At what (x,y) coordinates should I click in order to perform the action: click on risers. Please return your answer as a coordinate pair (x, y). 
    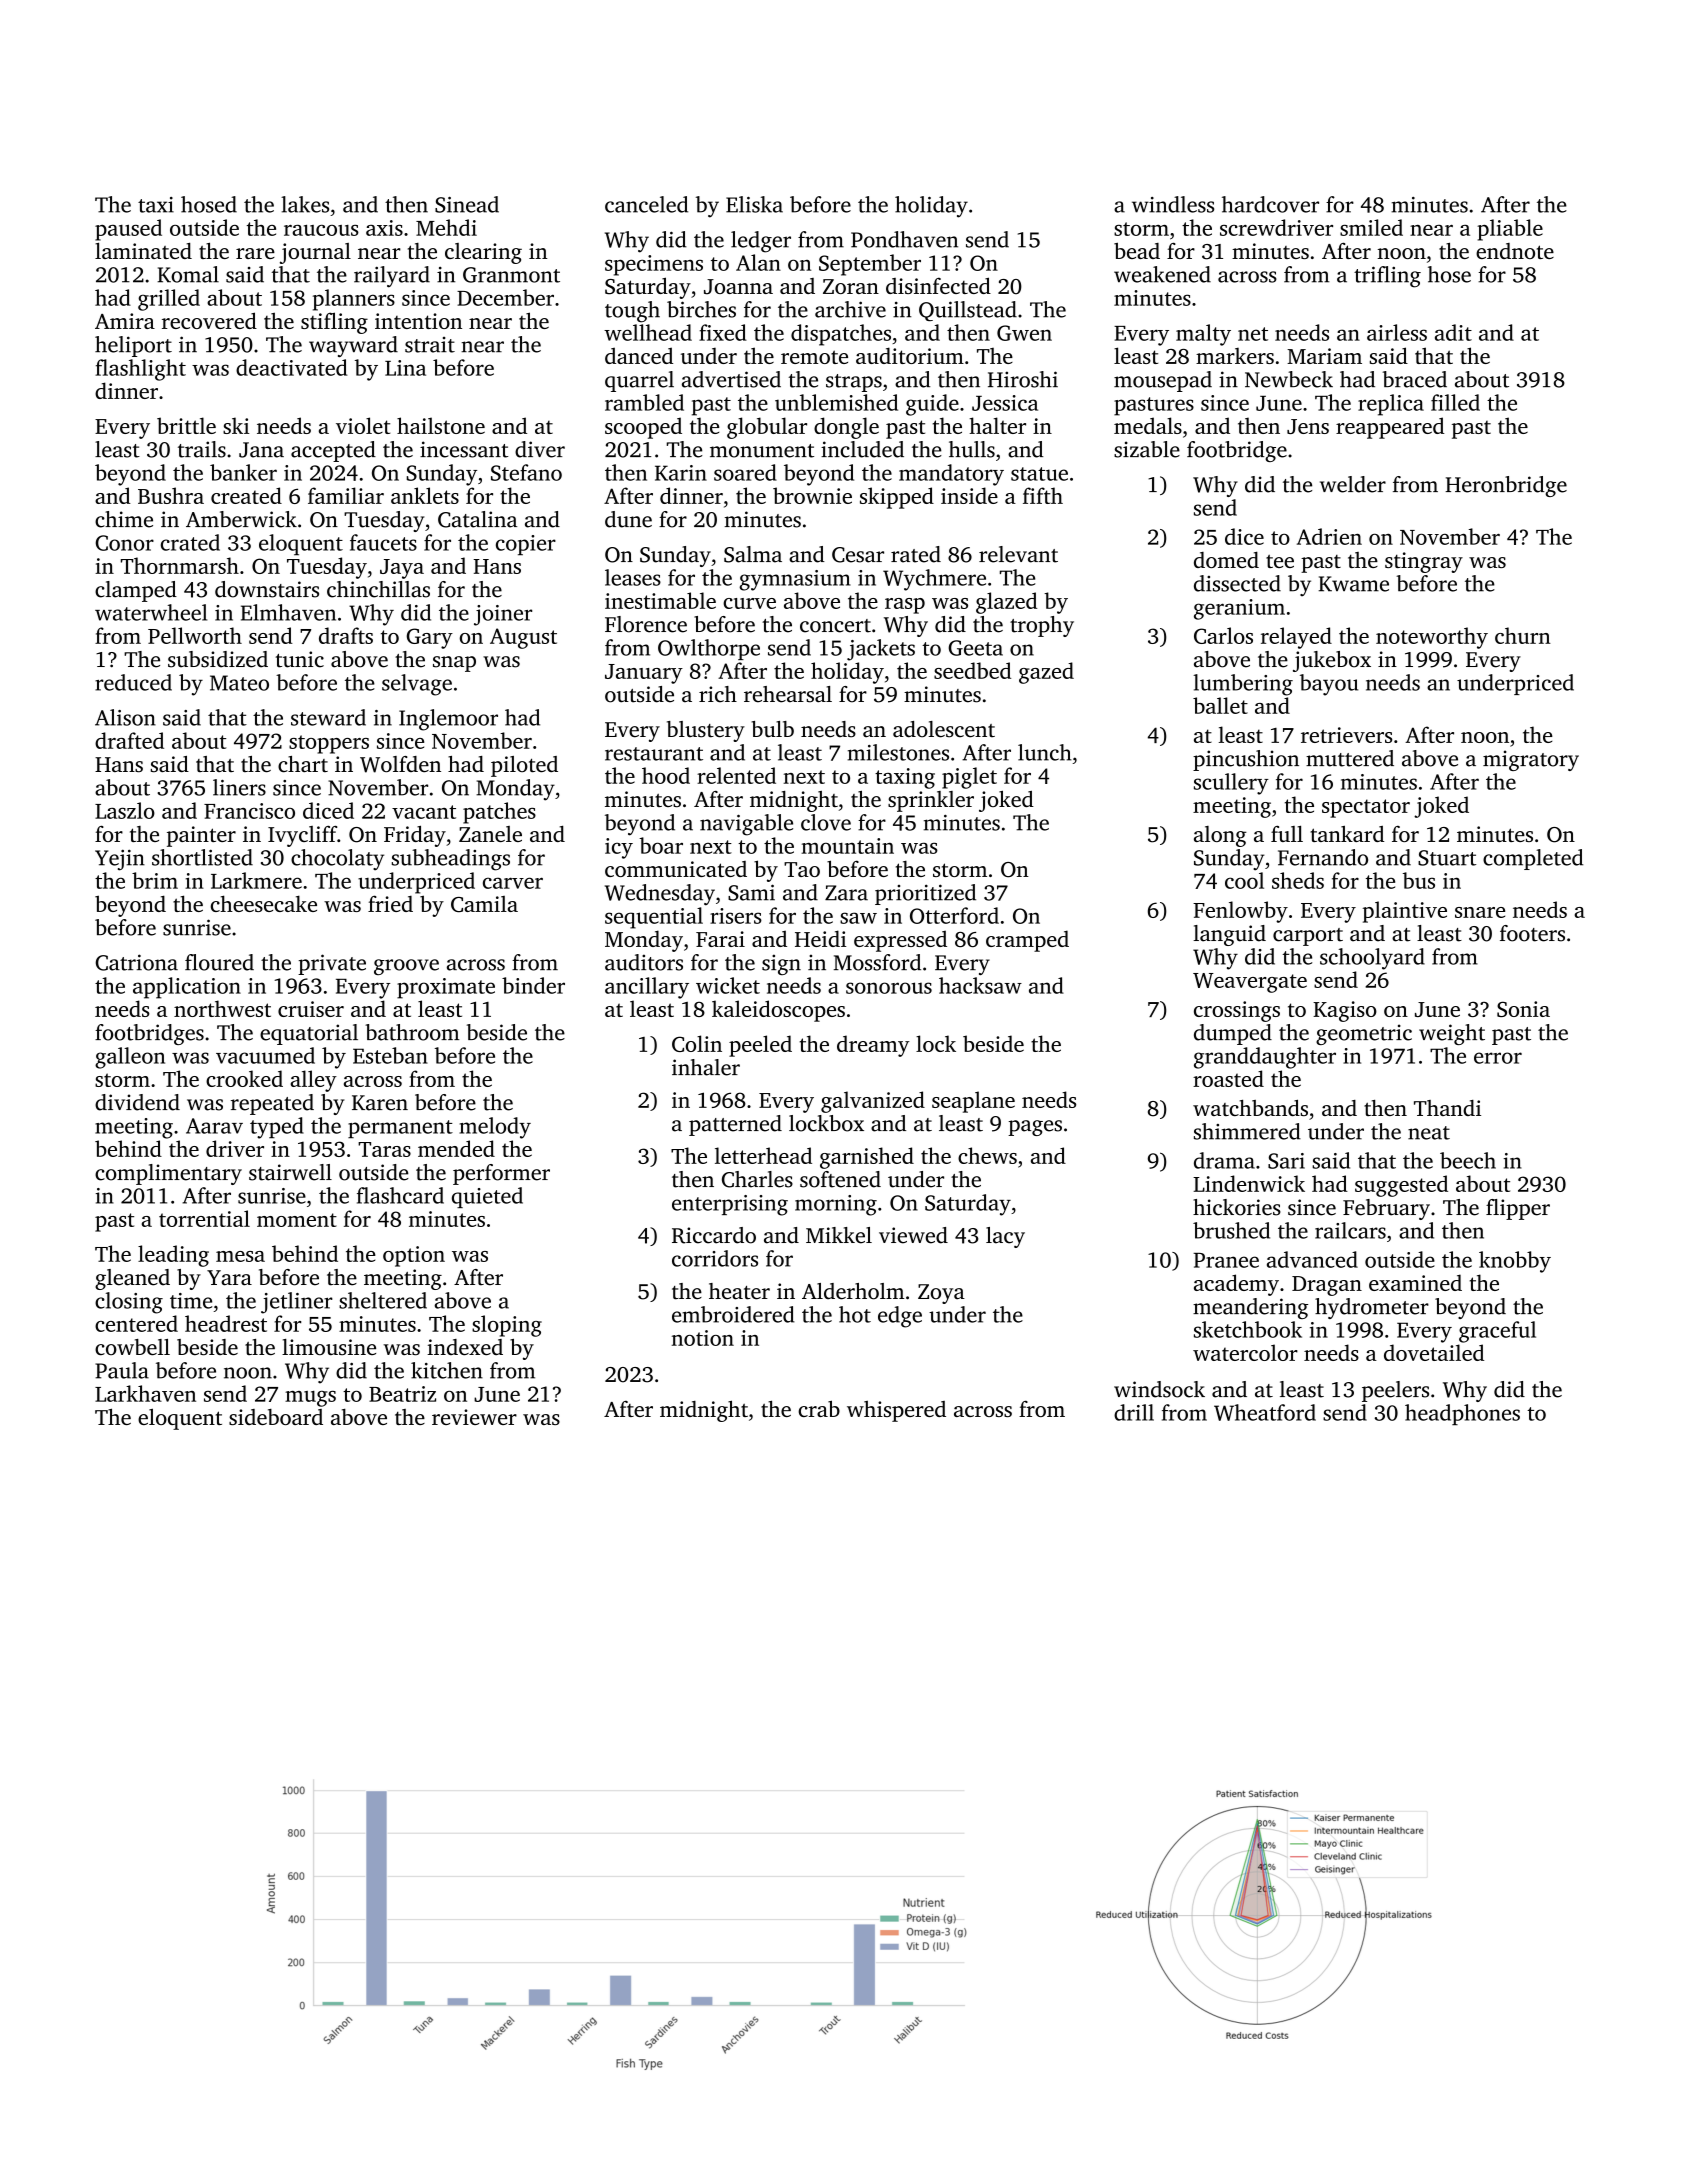
    Looking at the image, I should click on (736, 916).
